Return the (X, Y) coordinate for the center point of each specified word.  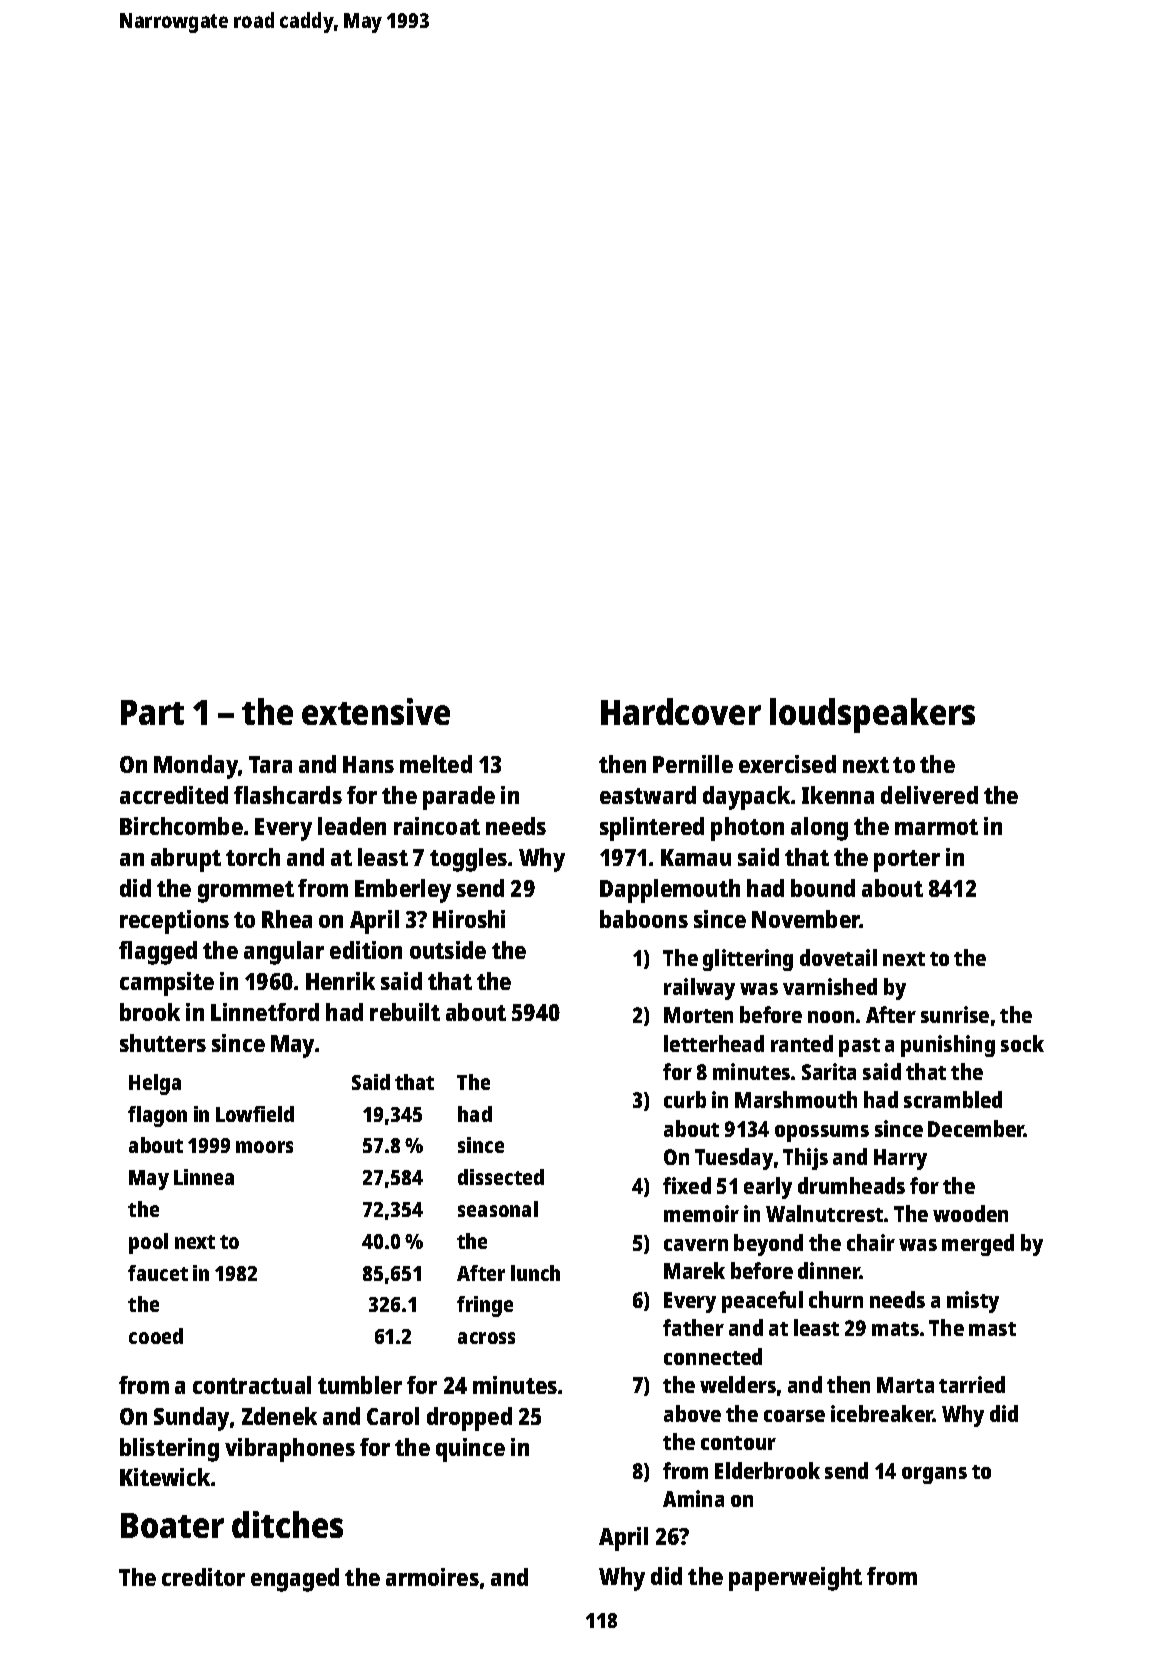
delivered (929, 795)
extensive (376, 711)
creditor (203, 1577)
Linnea (204, 1177)
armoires (432, 1577)
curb (685, 1099)
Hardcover (681, 711)
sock (1022, 1043)
